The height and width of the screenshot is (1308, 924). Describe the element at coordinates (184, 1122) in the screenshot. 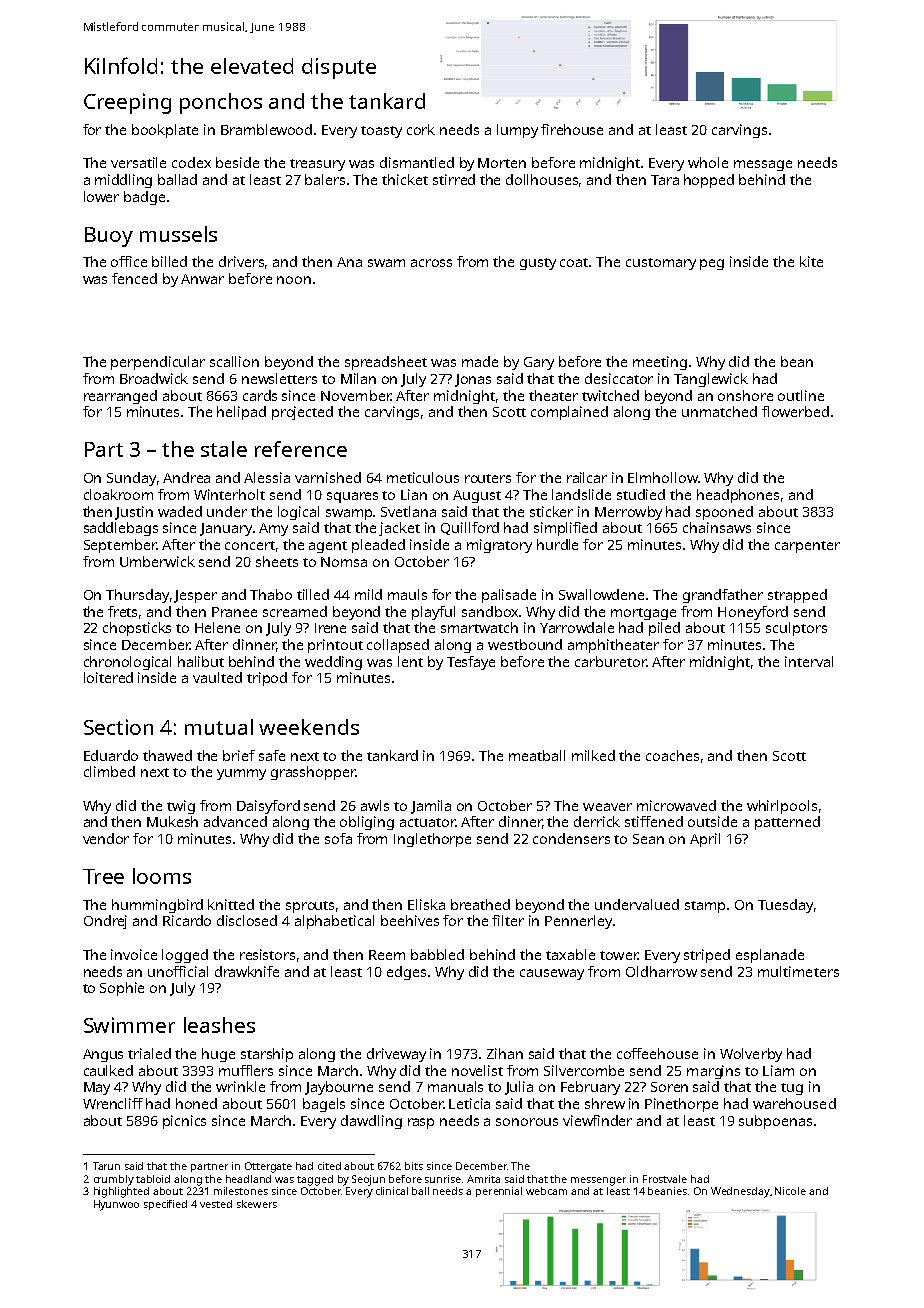

I see `picnics` at that location.
